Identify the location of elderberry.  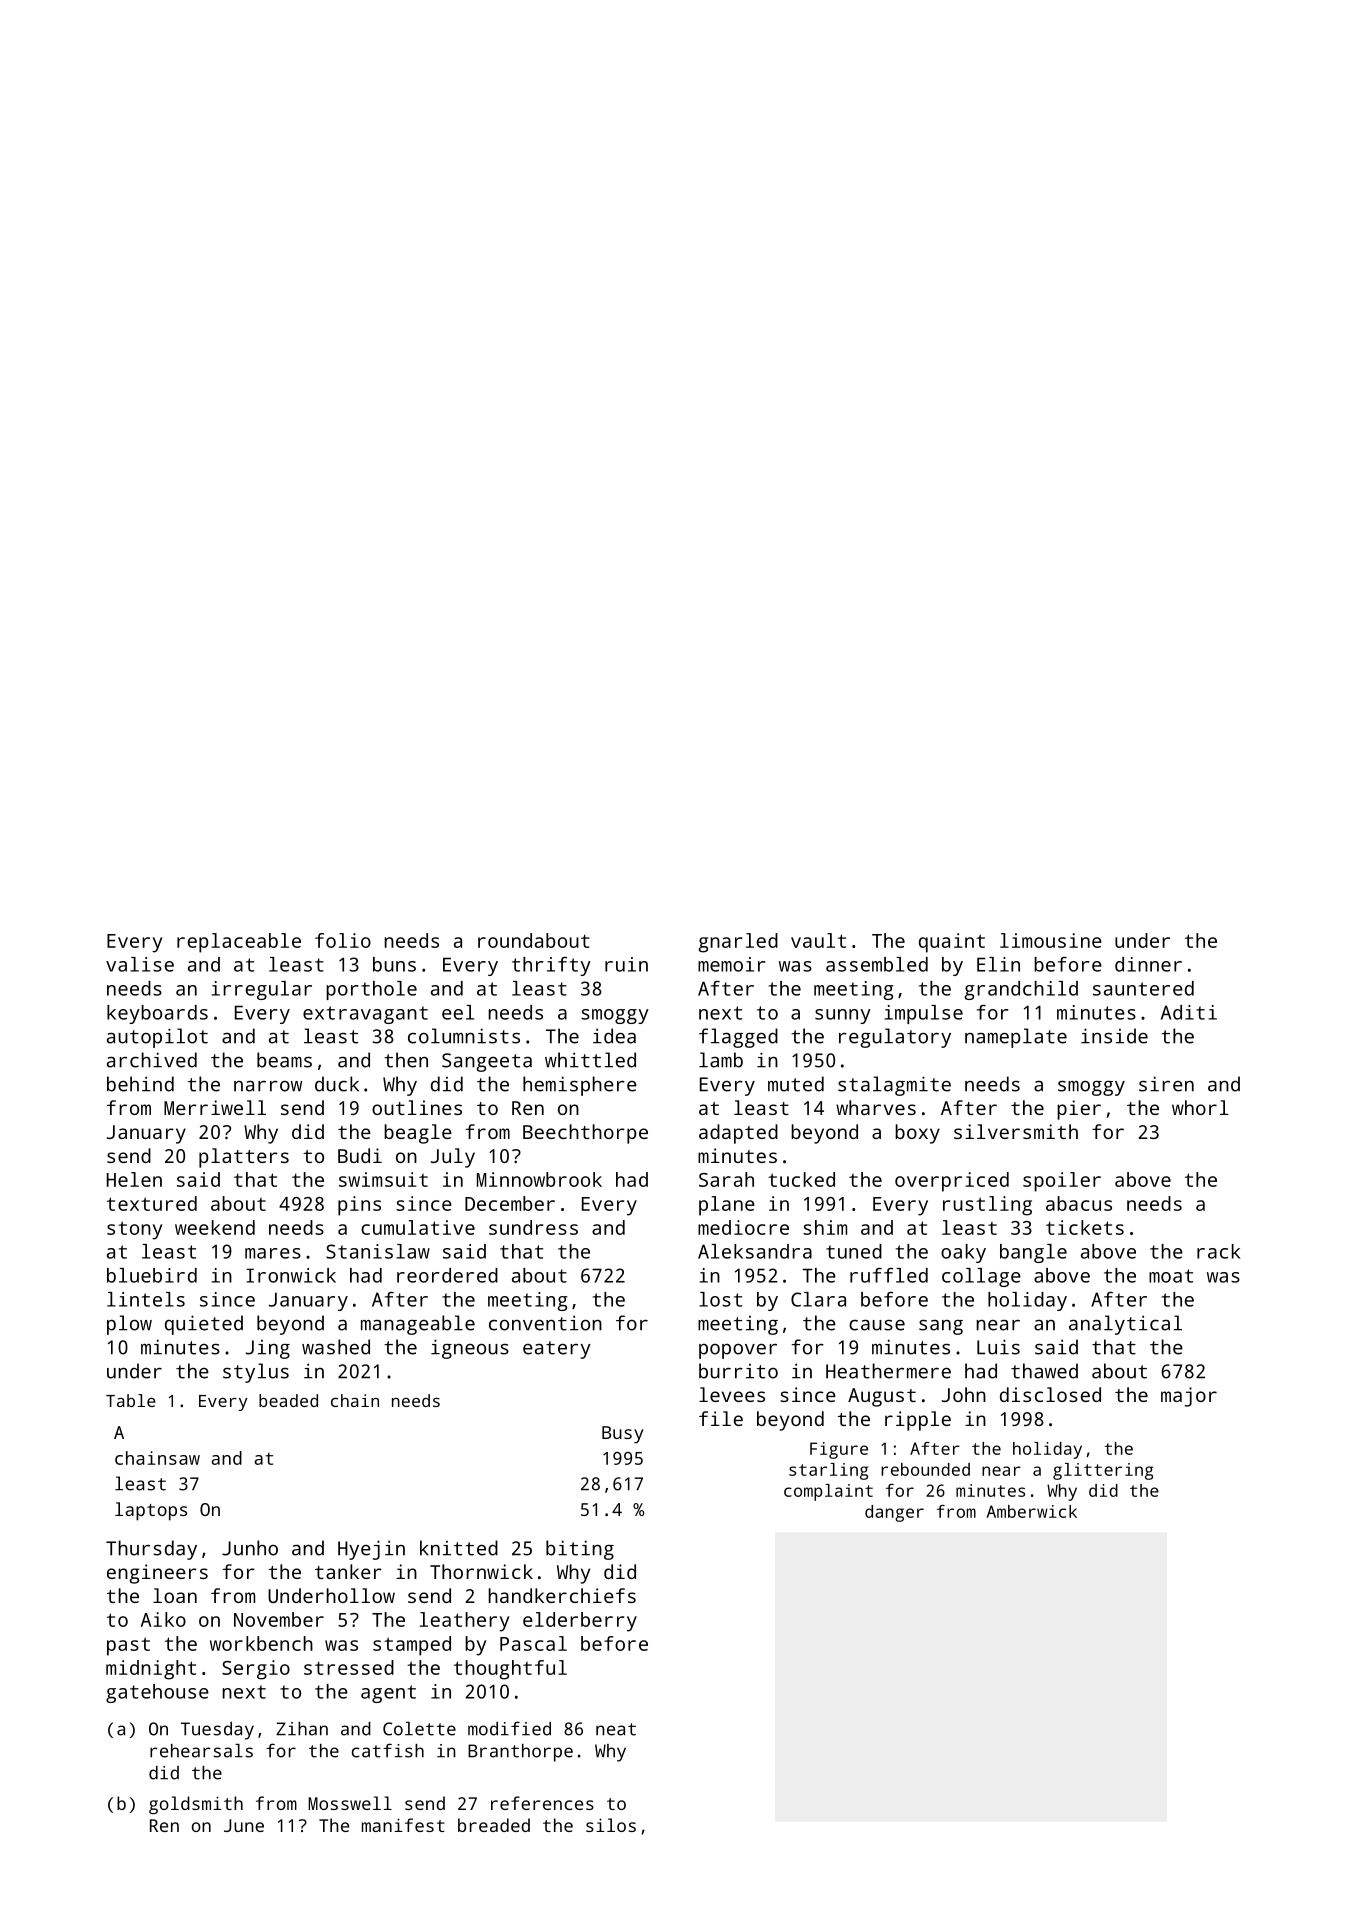
(580, 1622).
